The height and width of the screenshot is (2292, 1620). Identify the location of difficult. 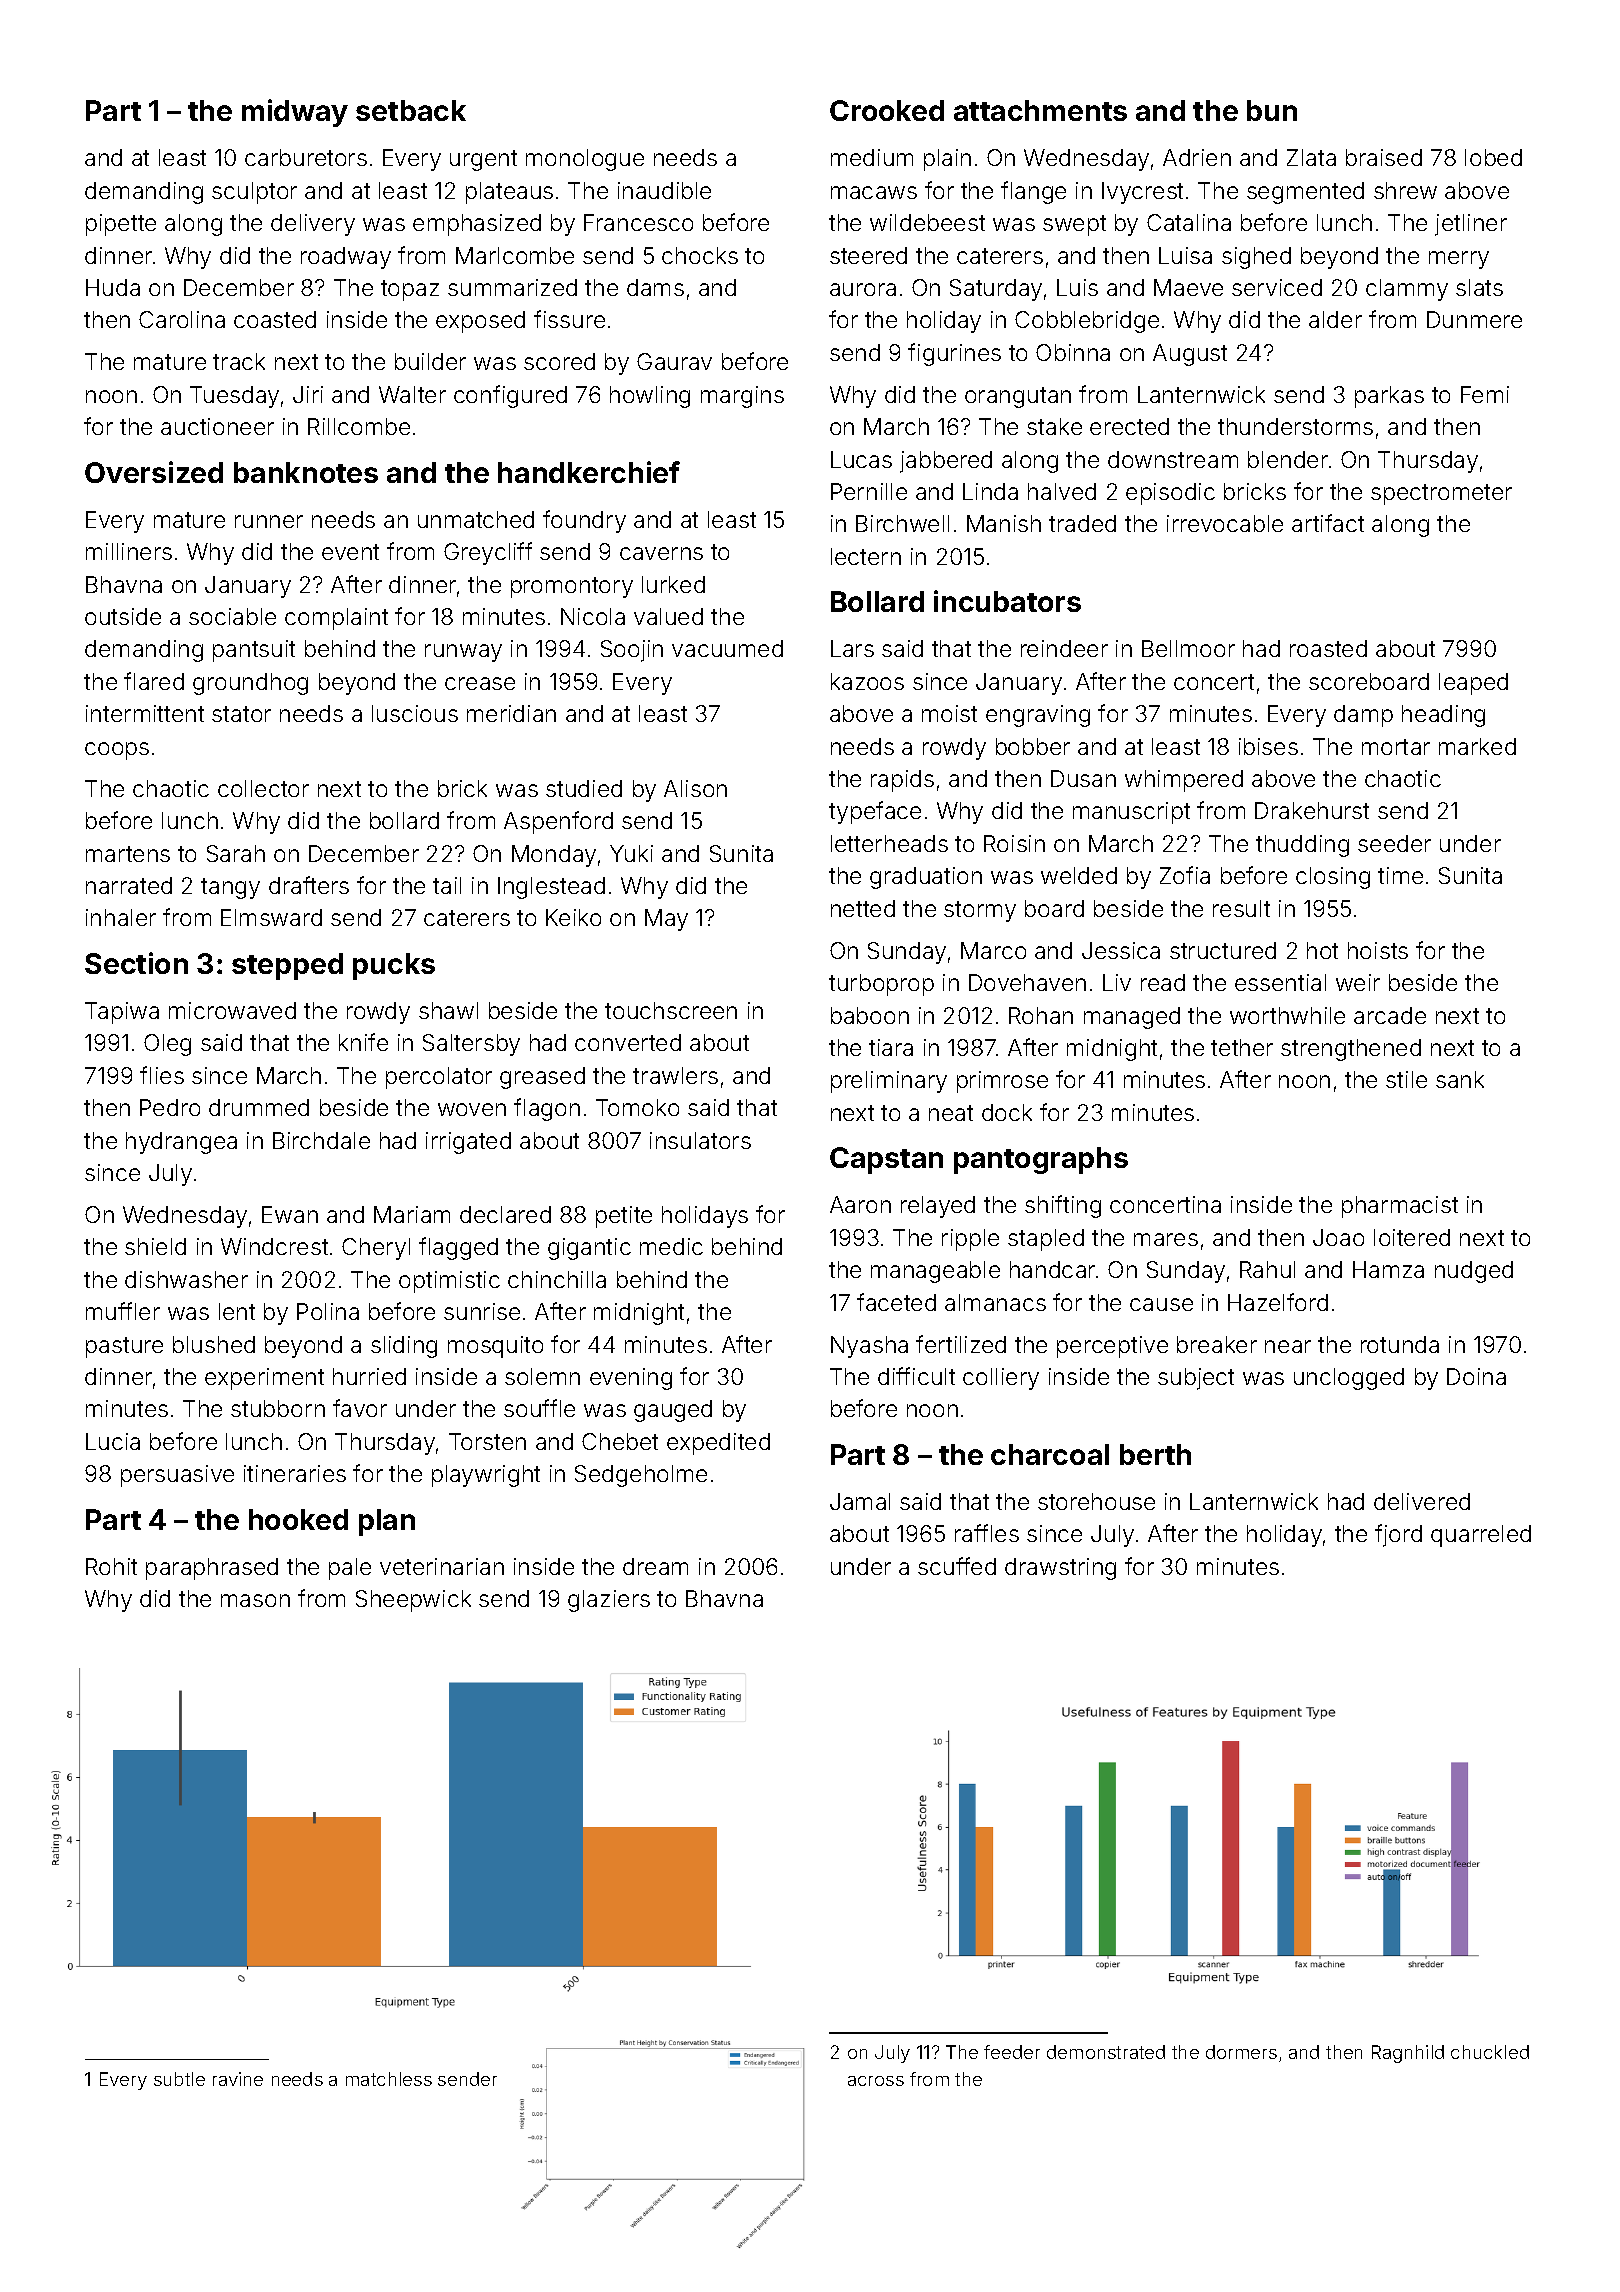
(916, 1376).
